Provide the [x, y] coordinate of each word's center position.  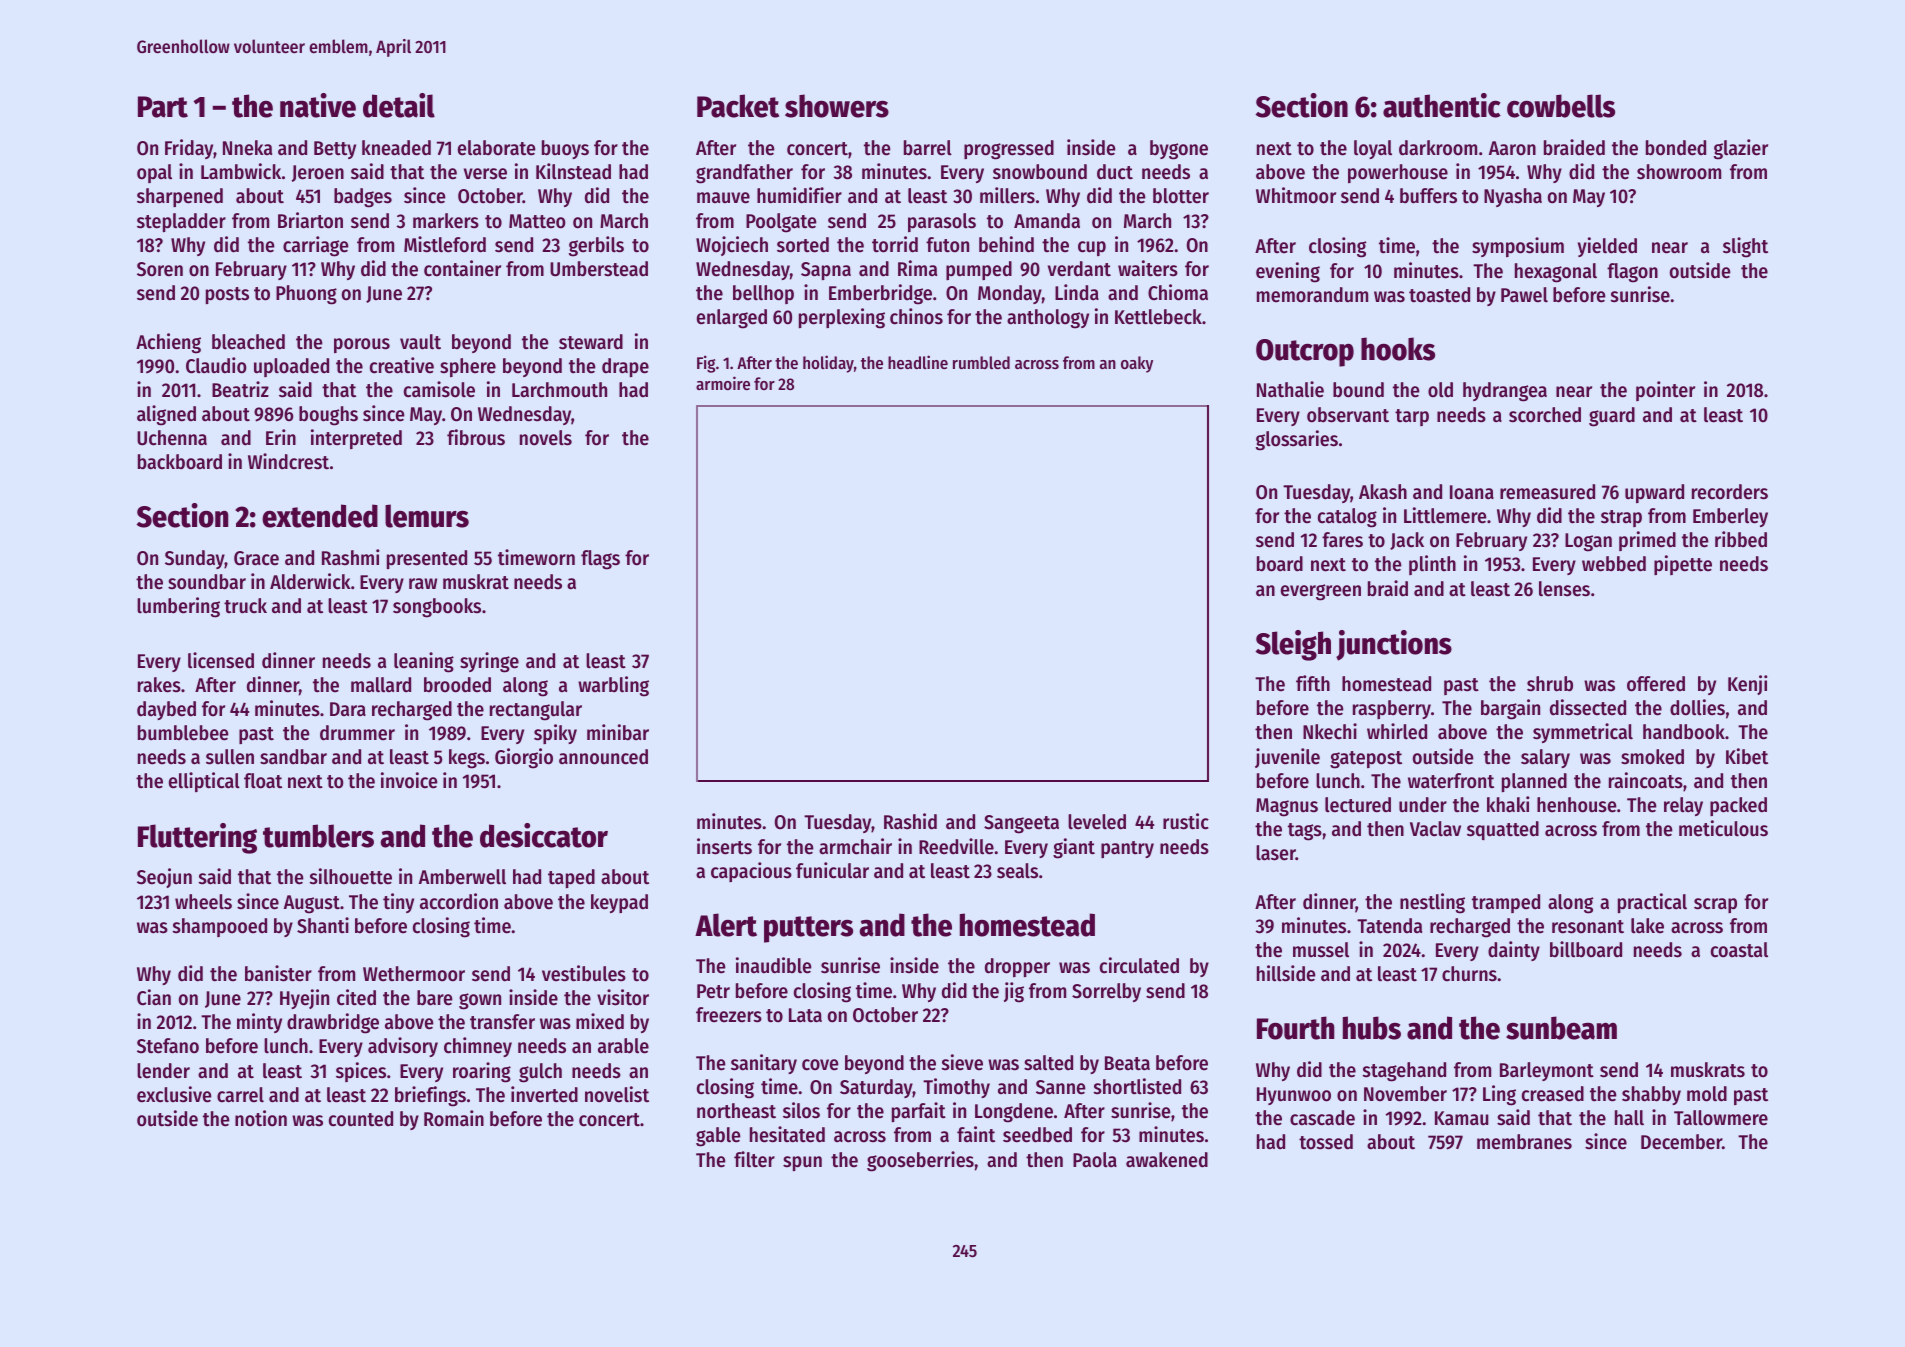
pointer [1665, 391]
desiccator [544, 835]
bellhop [763, 294]
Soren [160, 269]
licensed [221, 660]
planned [1534, 782]
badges [363, 198]
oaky [1137, 364]
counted [361, 1119]
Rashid [910, 821]
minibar [618, 732]
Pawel [1524, 295]
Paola [1095, 1160]
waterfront [1451, 781]
